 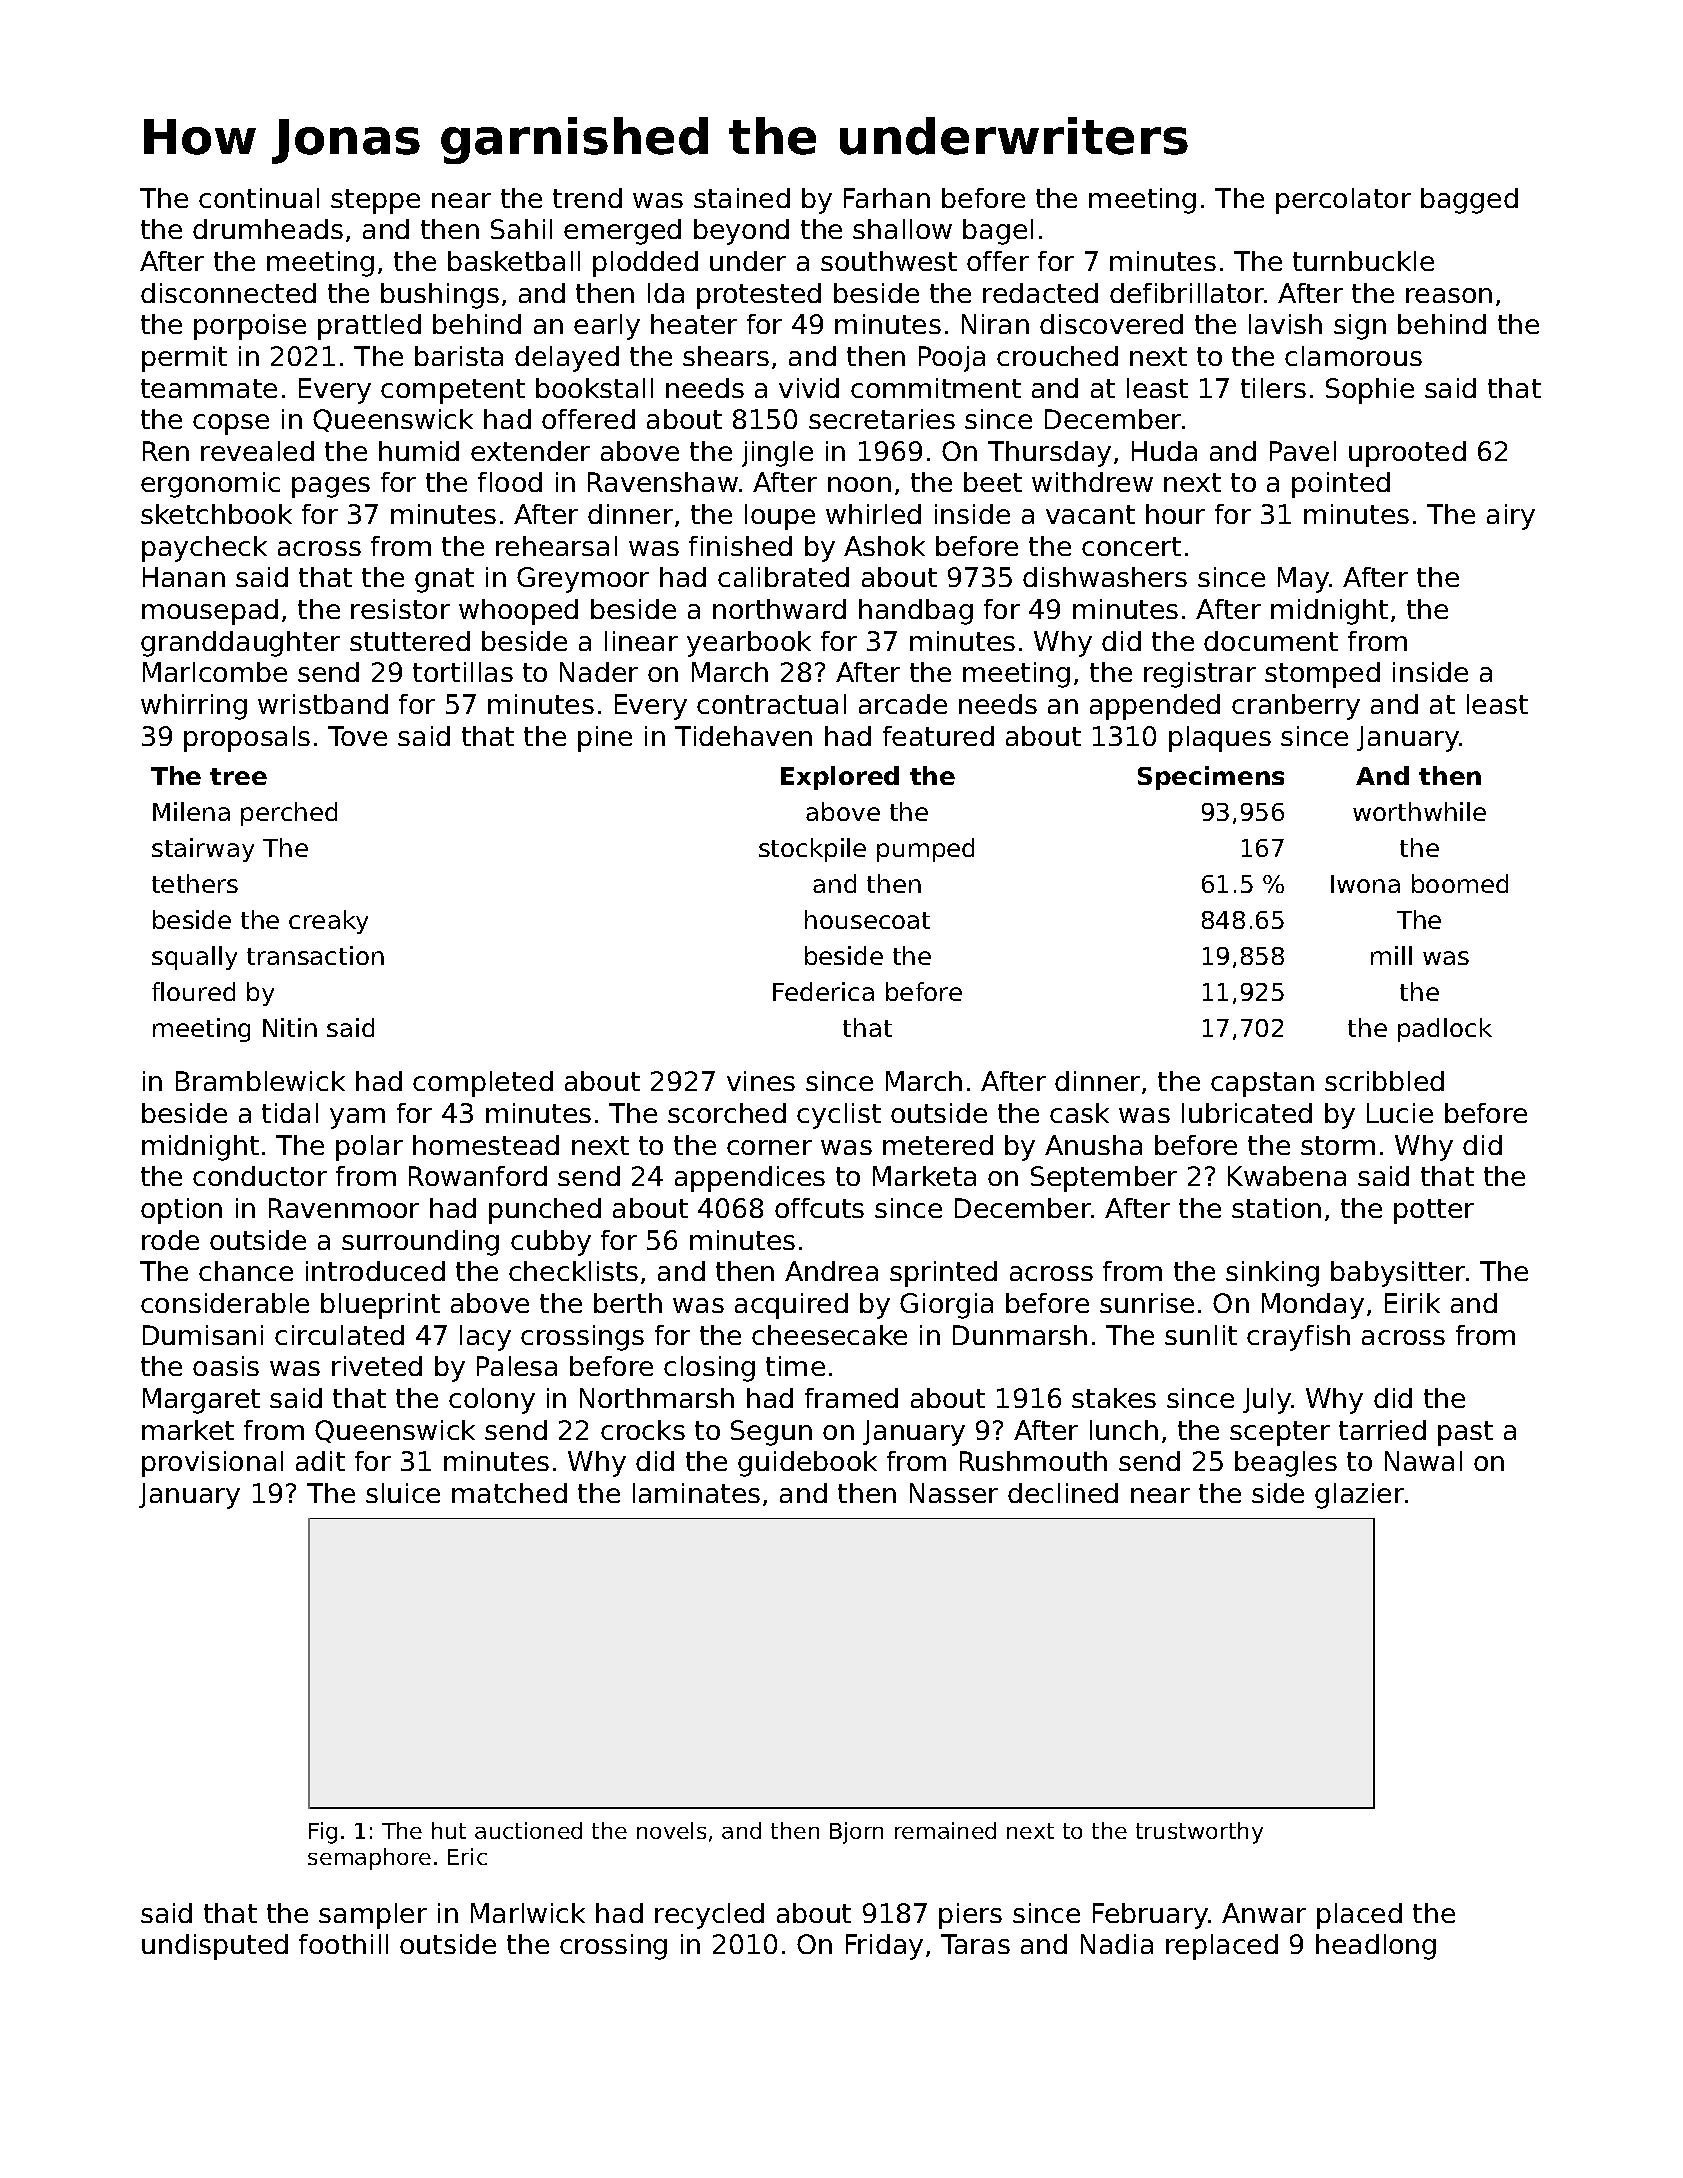 I want to click on remained, so click(x=945, y=1830).
